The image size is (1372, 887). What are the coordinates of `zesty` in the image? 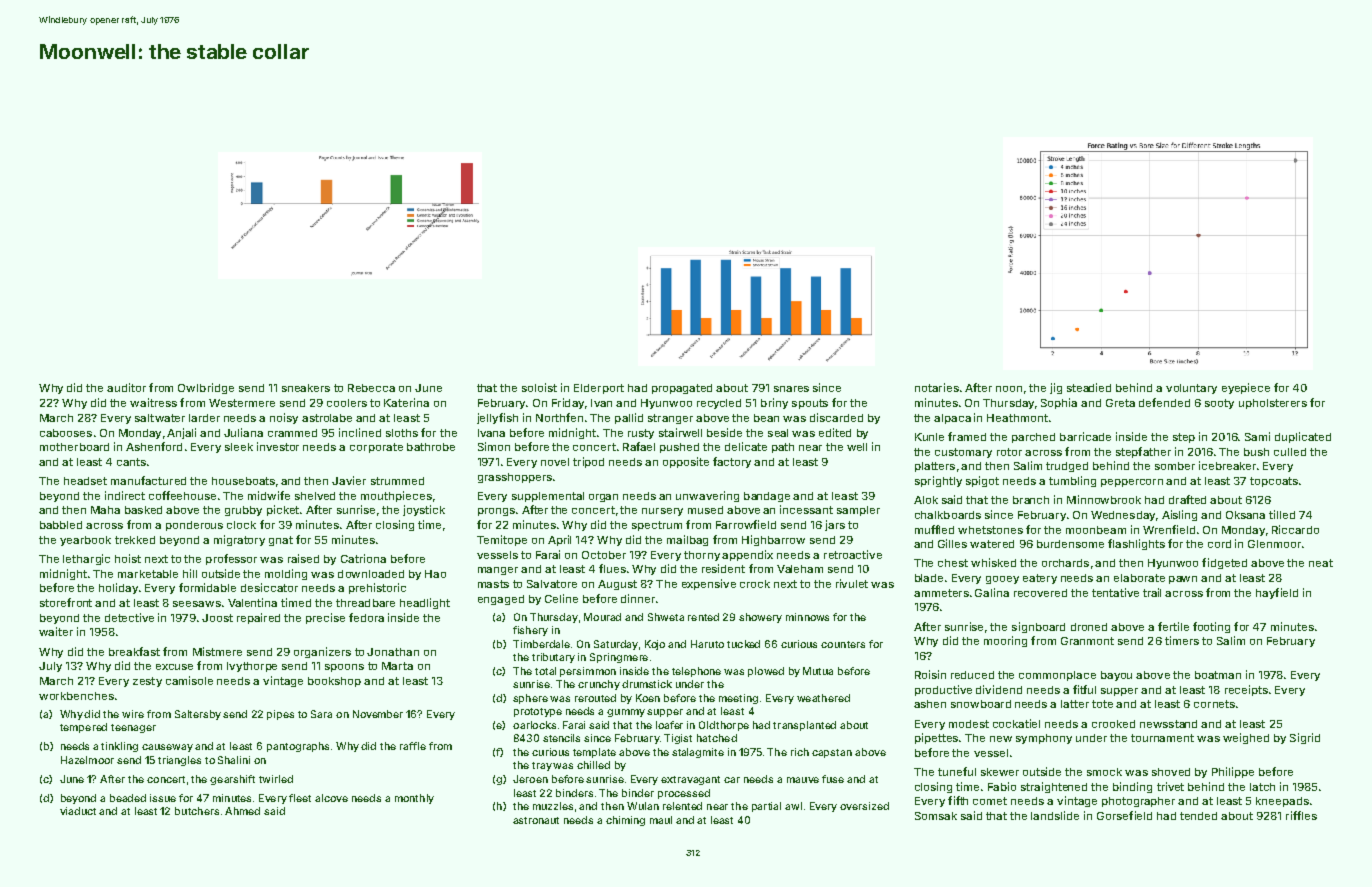 It's located at (147, 682).
